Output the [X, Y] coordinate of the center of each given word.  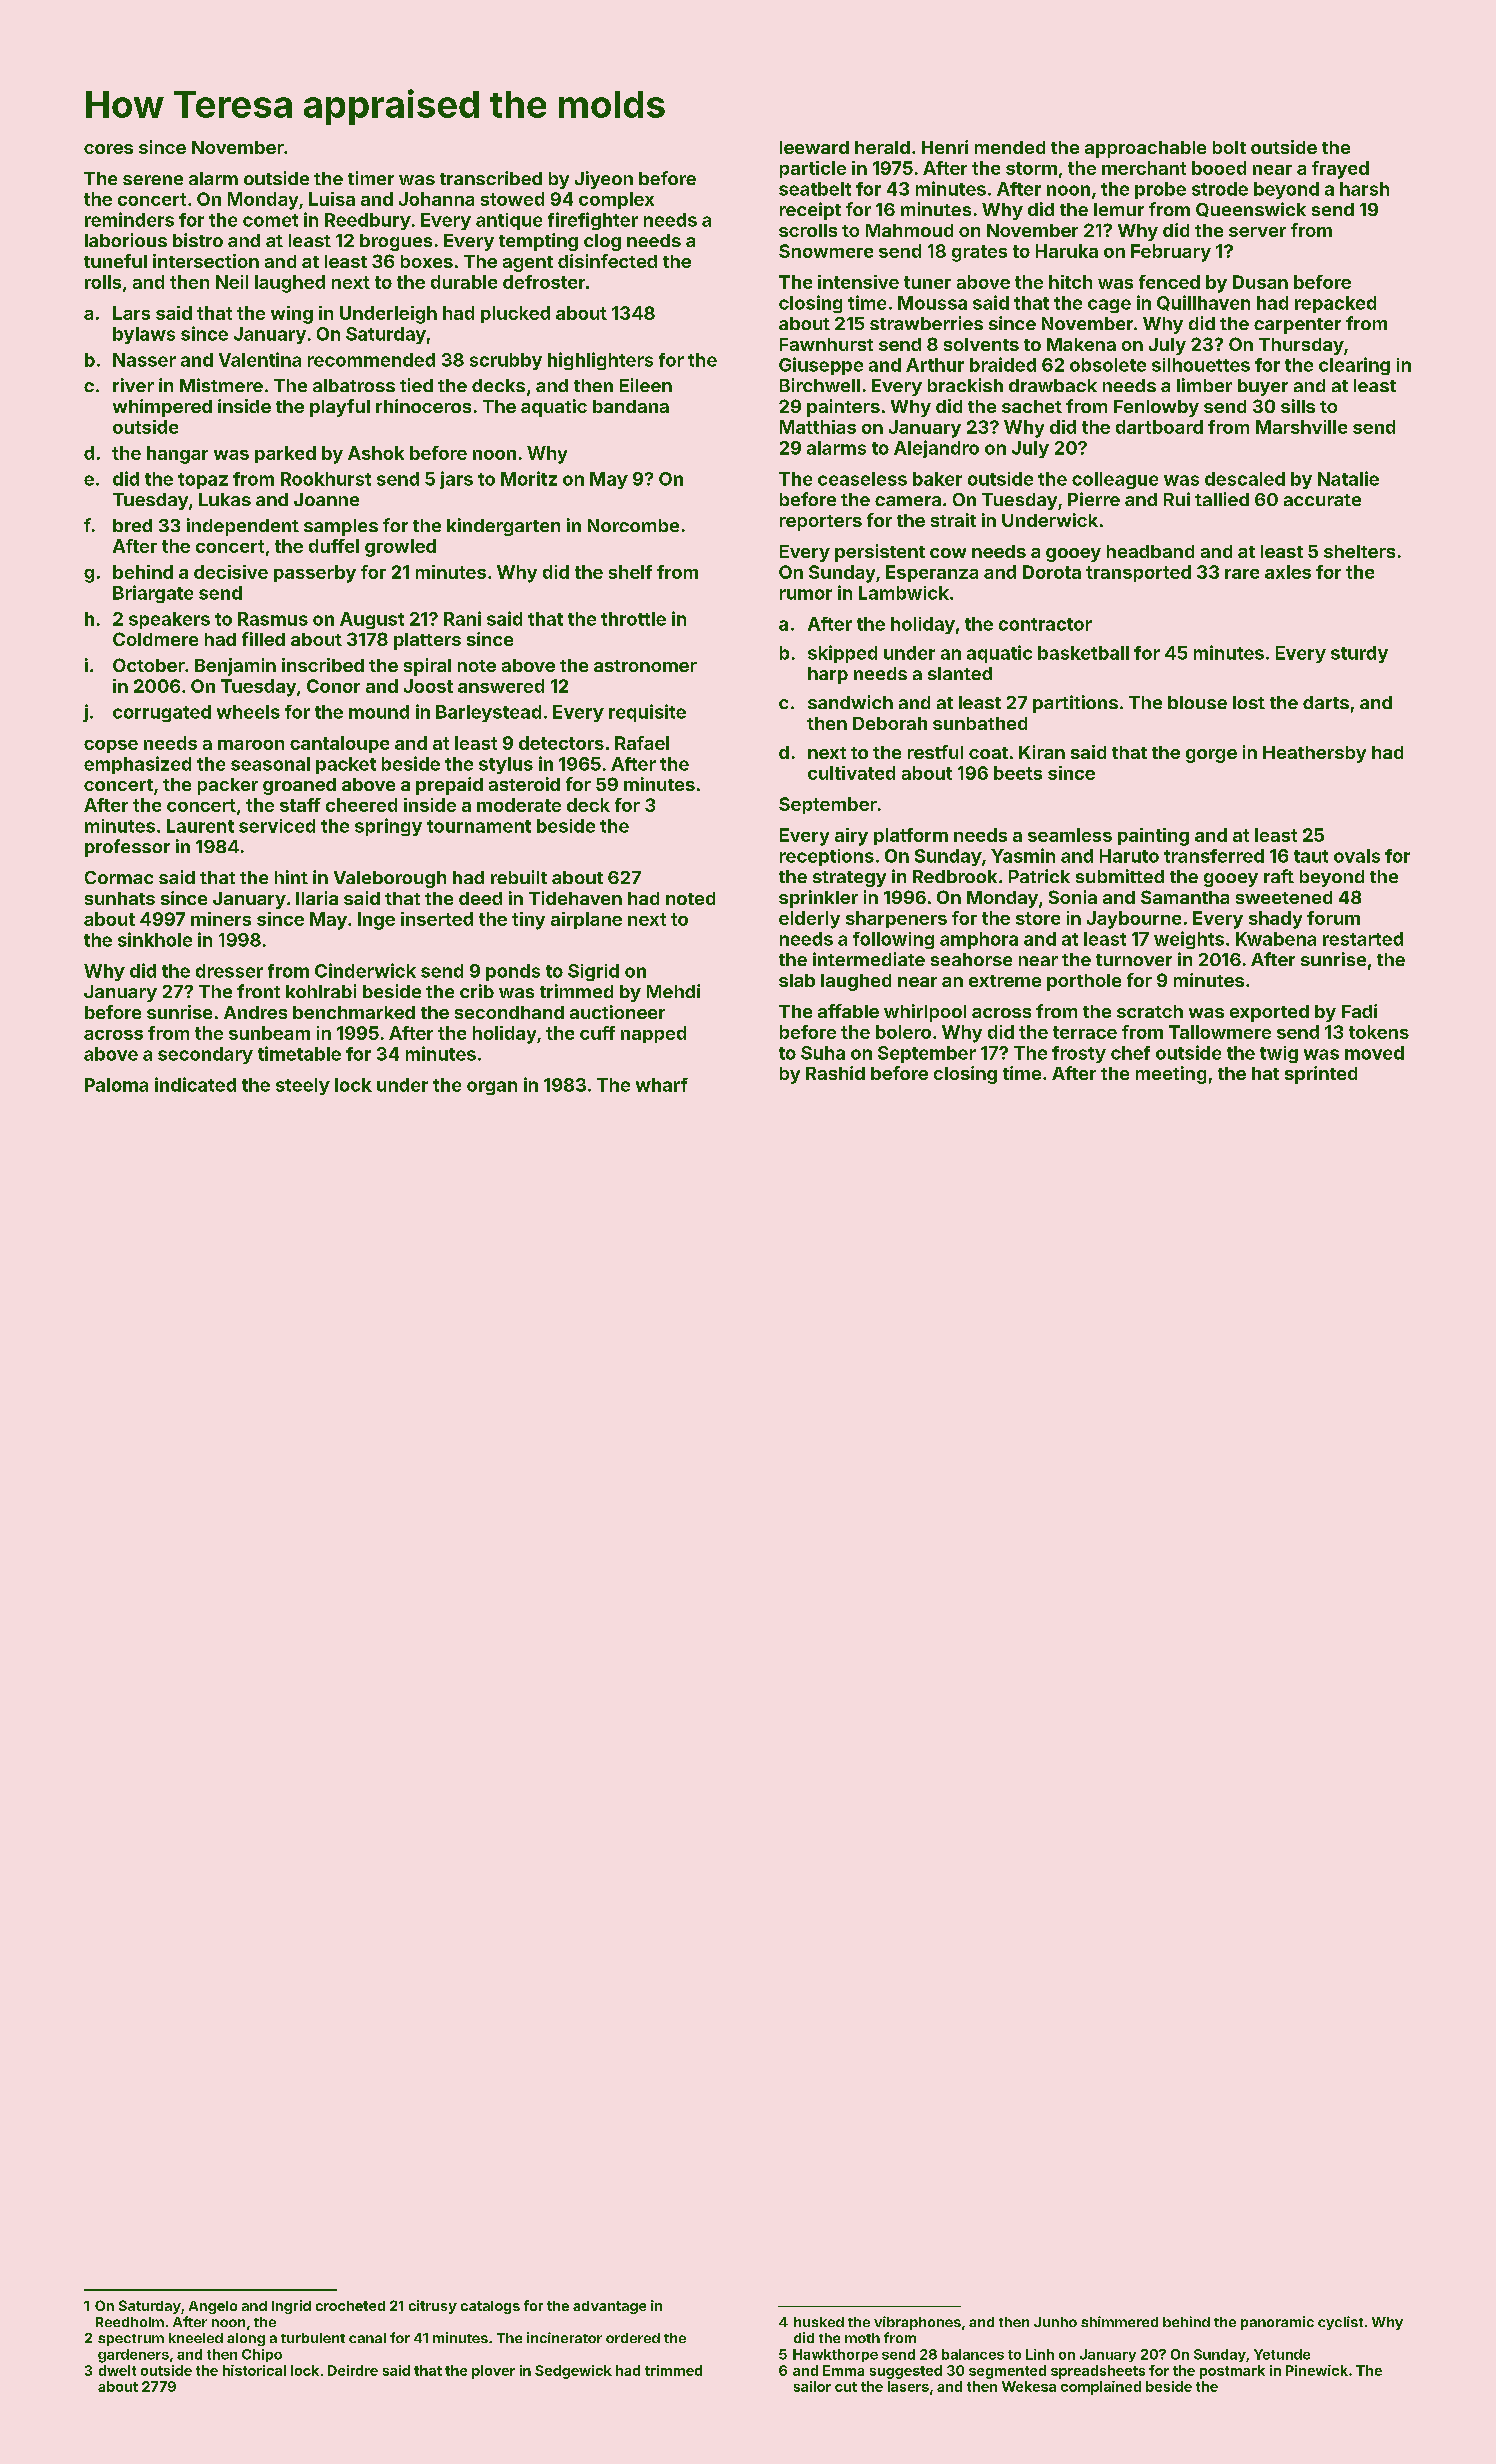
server [1257, 232]
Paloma [116, 1085]
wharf [662, 1085]
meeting [1171, 1075]
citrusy [433, 2307]
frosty [1079, 1054]
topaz [203, 481]
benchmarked [354, 1012]
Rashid [835, 1073]
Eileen [646, 385]
